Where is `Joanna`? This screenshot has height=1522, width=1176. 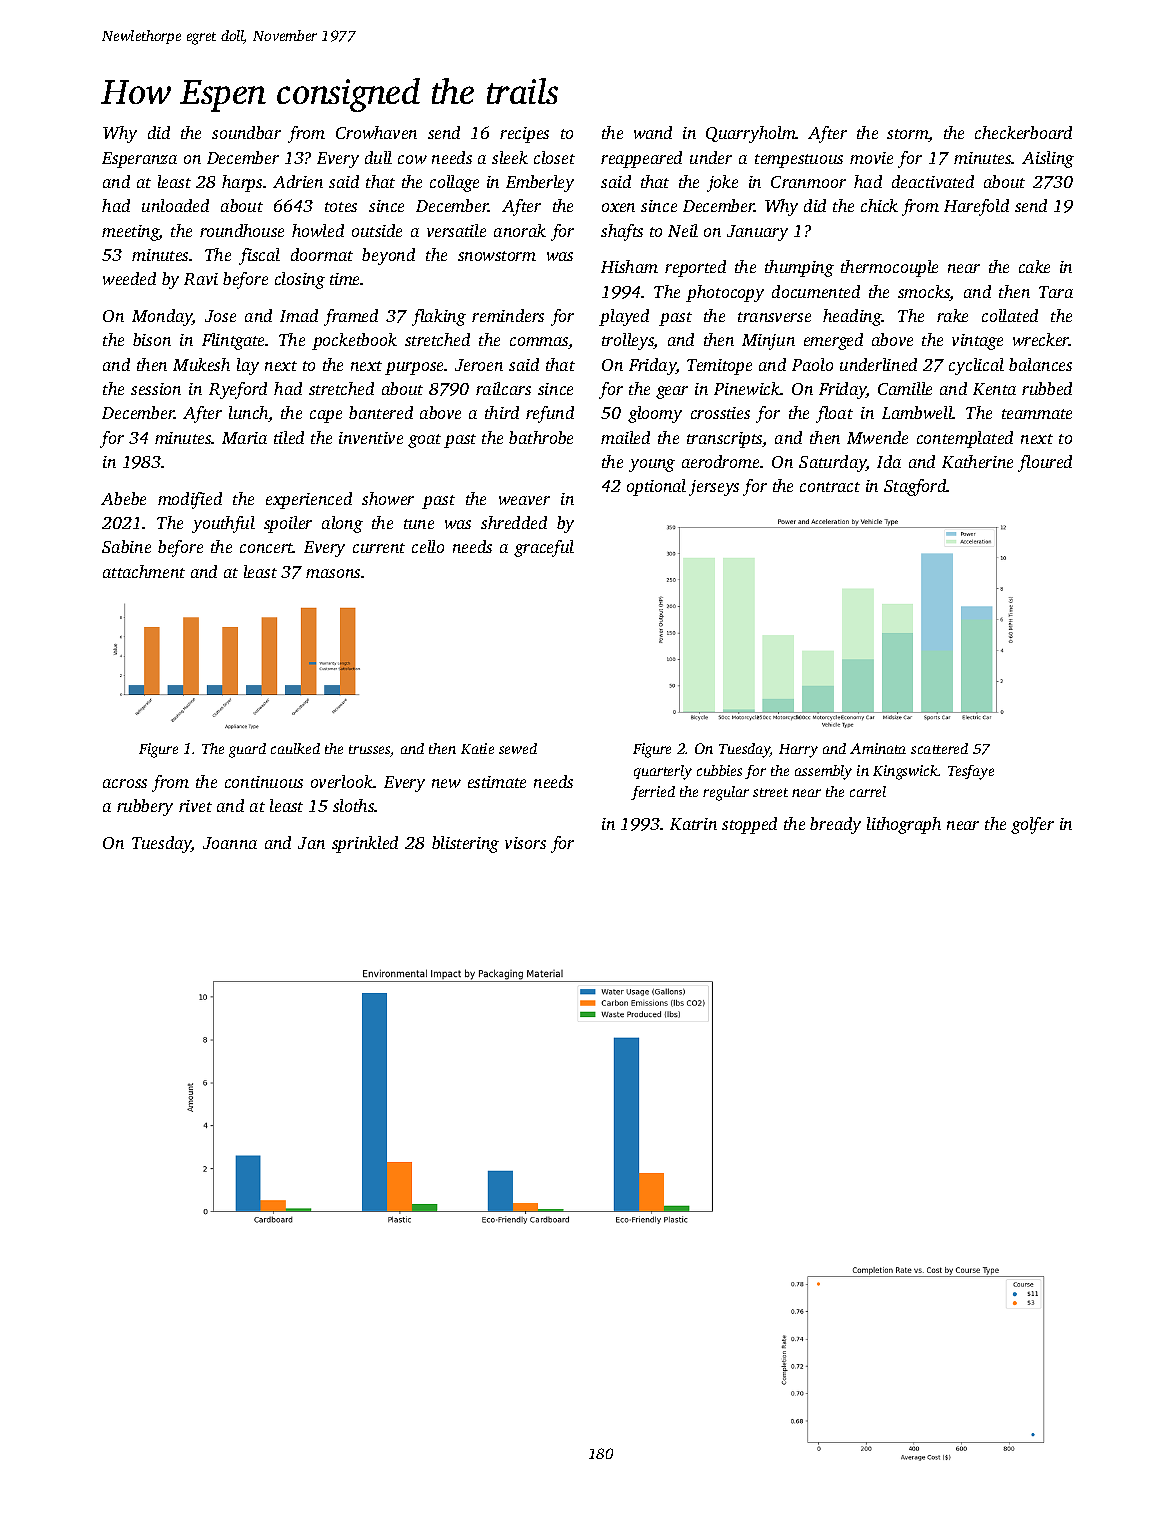 Joanna is located at coordinates (230, 843).
